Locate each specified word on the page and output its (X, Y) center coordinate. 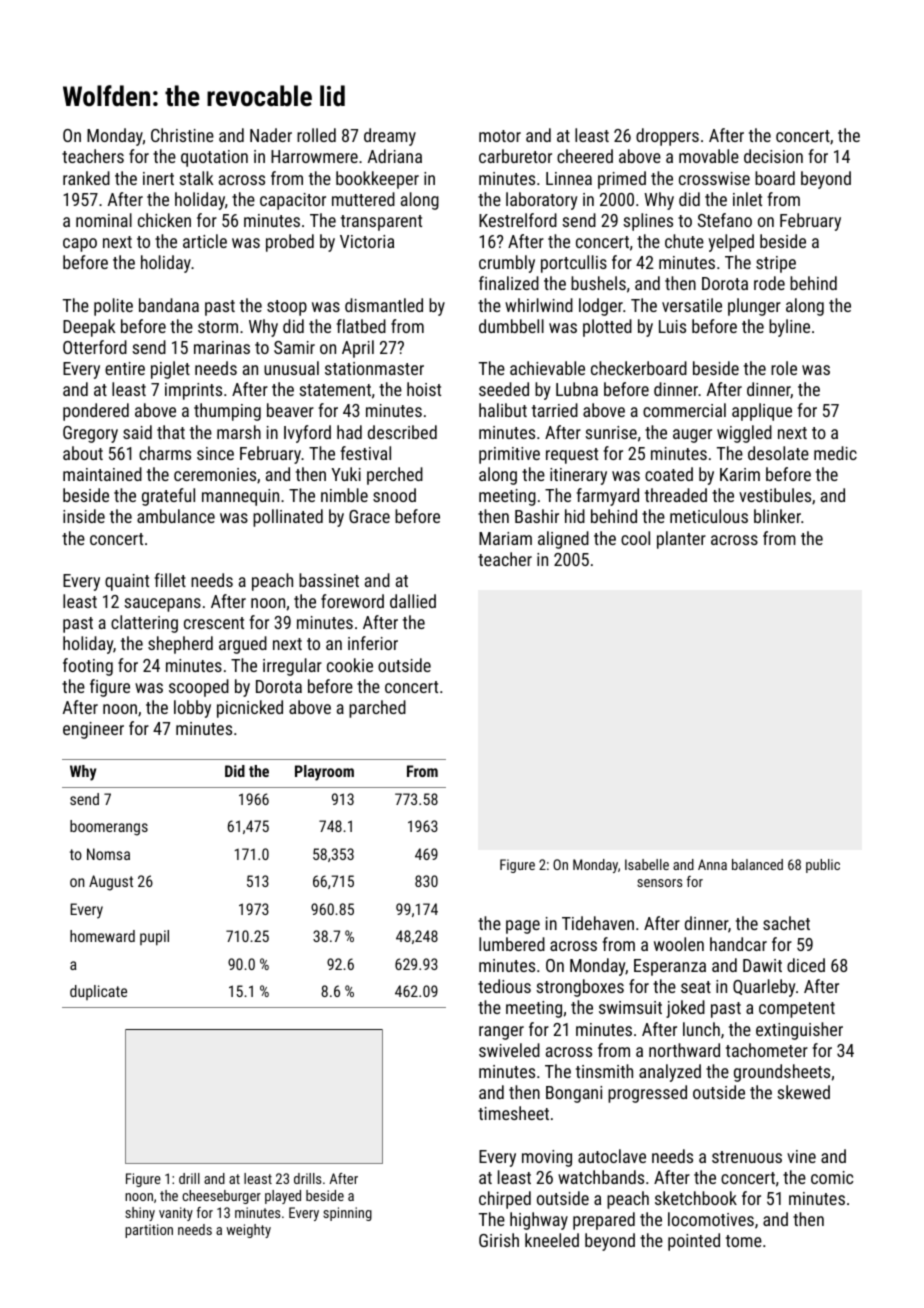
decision (773, 156)
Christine (182, 135)
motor (500, 136)
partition (149, 1231)
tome (744, 1241)
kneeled (552, 1240)
